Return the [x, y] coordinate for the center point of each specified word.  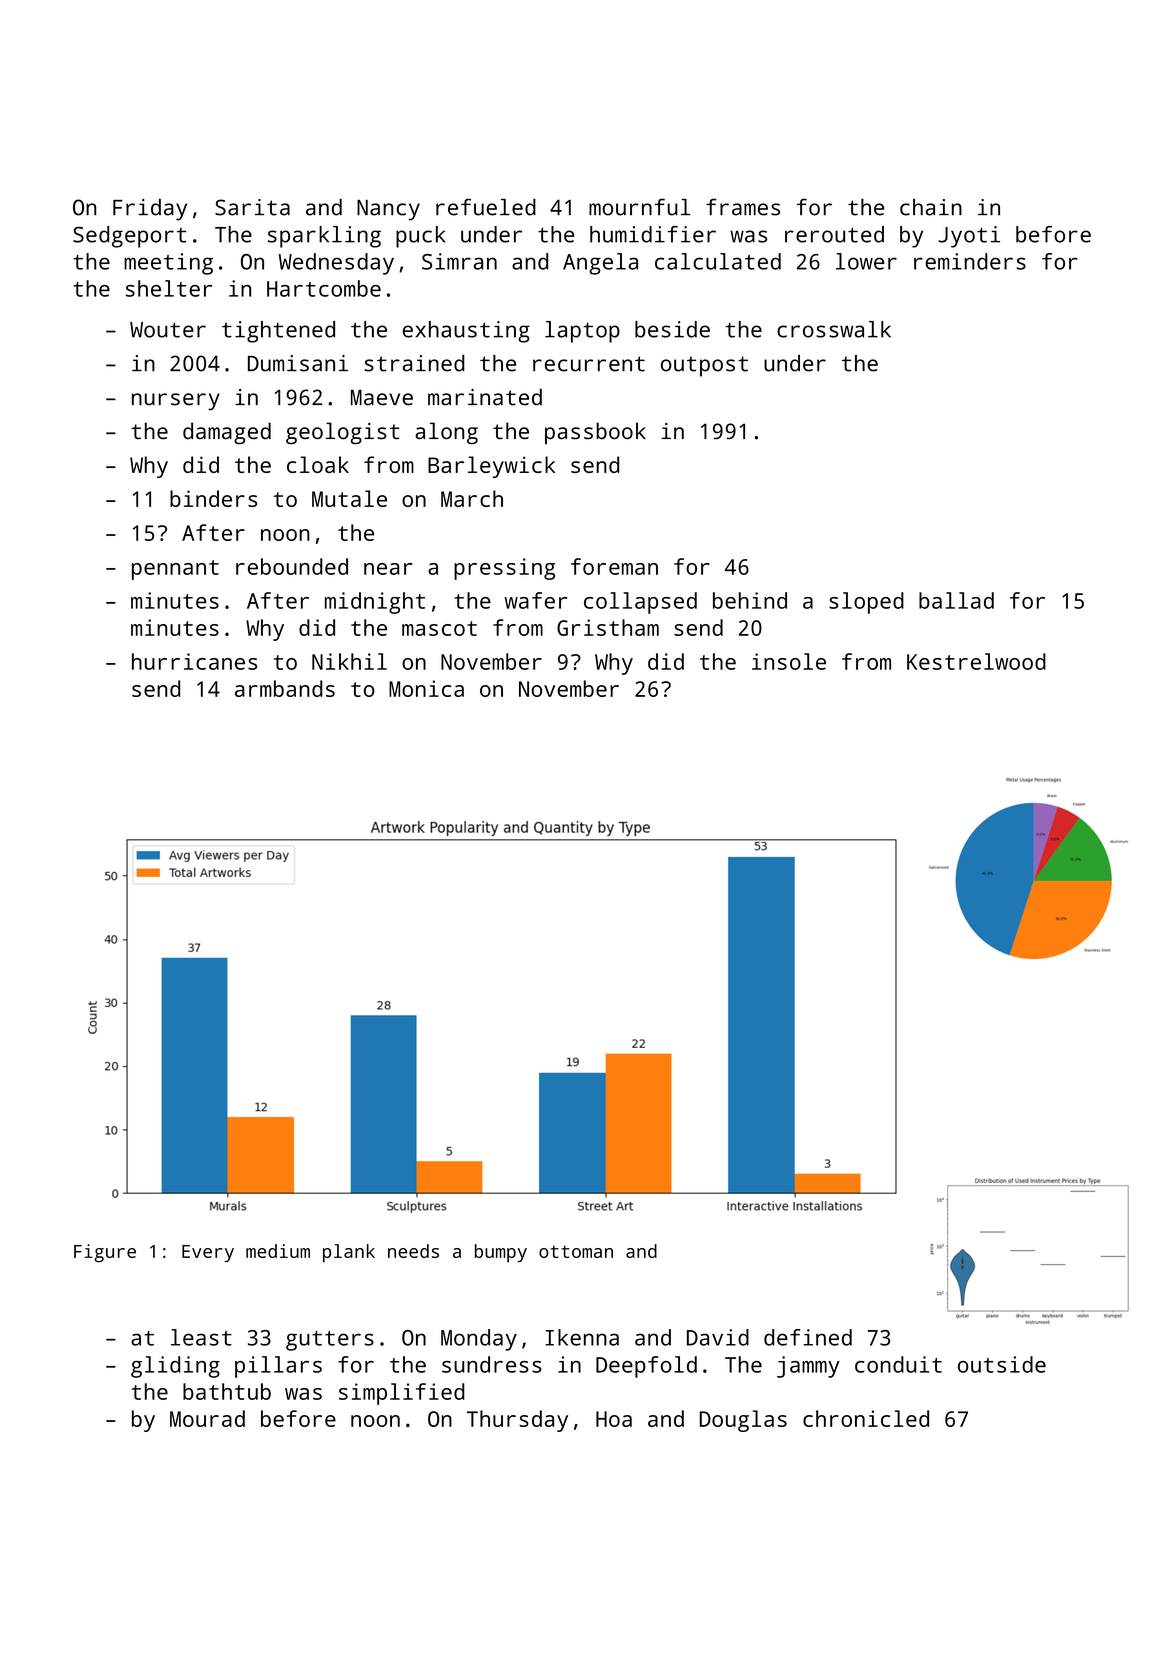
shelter [169, 288]
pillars [278, 1367]
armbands [285, 688]
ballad [956, 600]
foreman [614, 566]
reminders [970, 261]
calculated [718, 261]
